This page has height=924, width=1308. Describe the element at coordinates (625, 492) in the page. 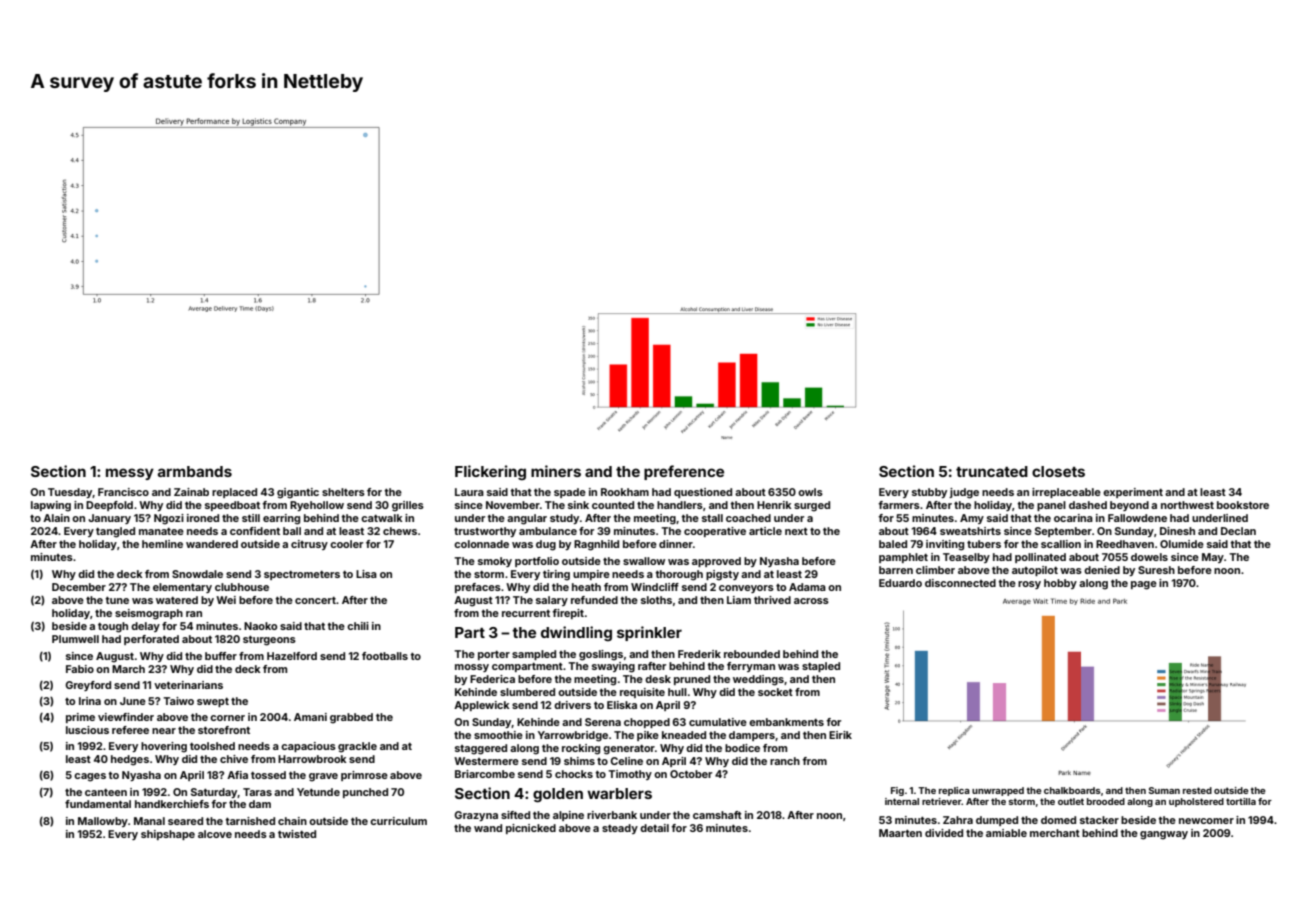

I see `Rookham` at that location.
